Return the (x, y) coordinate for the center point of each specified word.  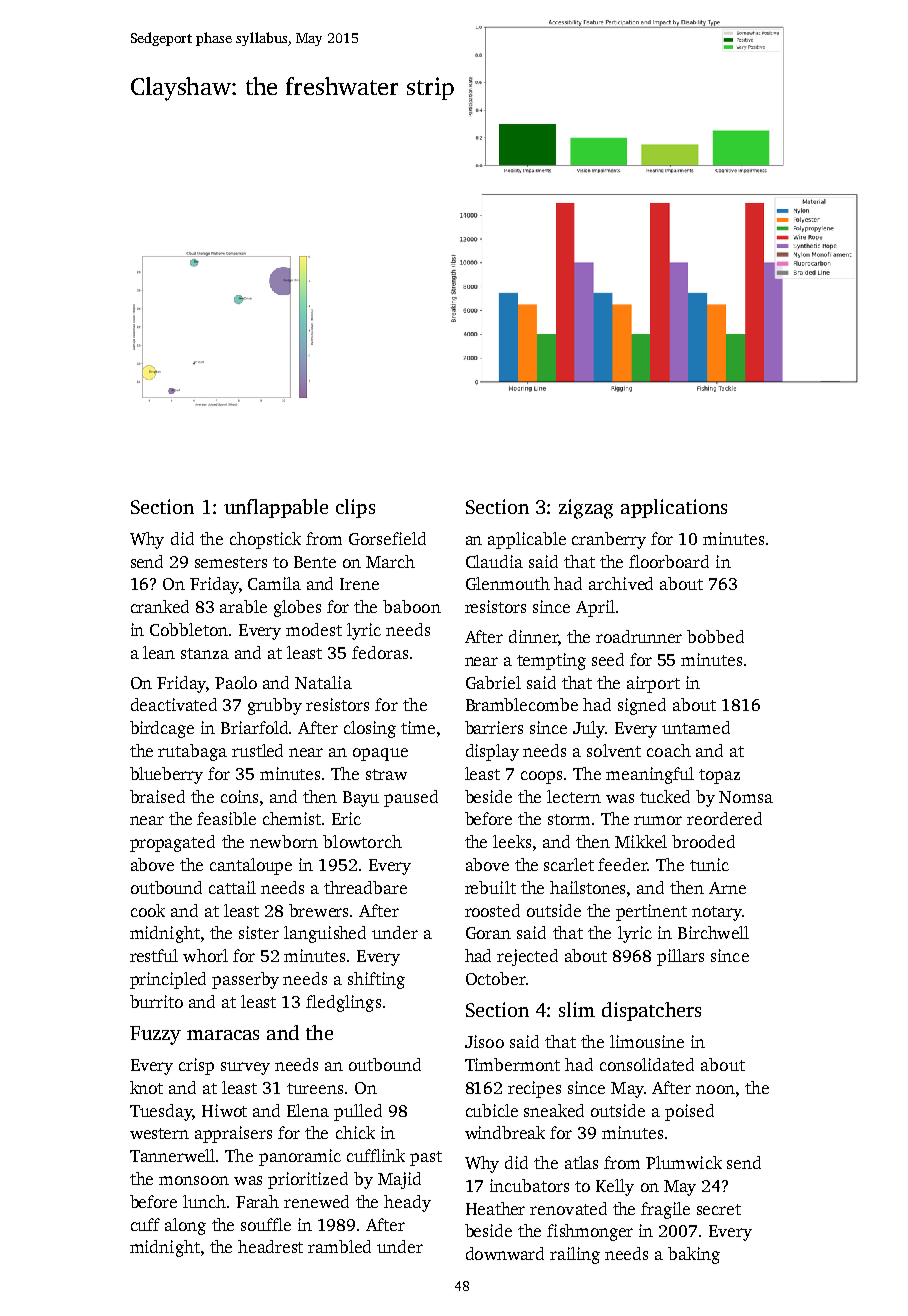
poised (689, 1112)
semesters (231, 562)
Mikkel (641, 841)
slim (577, 1009)
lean (159, 652)
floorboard (669, 561)
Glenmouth (508, 583)
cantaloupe (251, 866)
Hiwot (224, 1110)
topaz (719, 776)
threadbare (365, 887)
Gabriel (493, 682)
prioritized (308, 1180)
